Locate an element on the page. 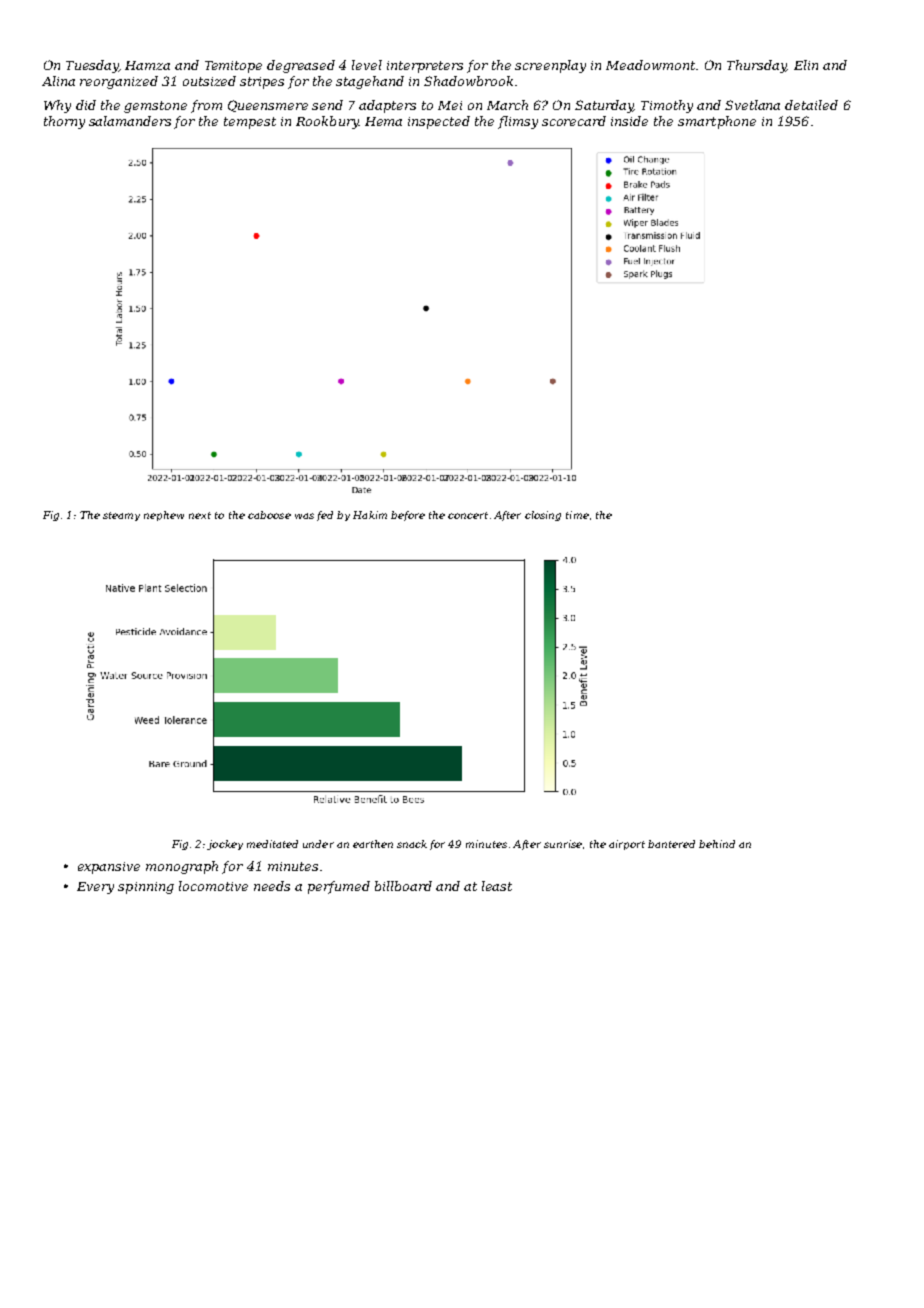 Image resolution: width=924 pixels, height=1308 pixels. salamanders is located at coordinates (130, 121).
